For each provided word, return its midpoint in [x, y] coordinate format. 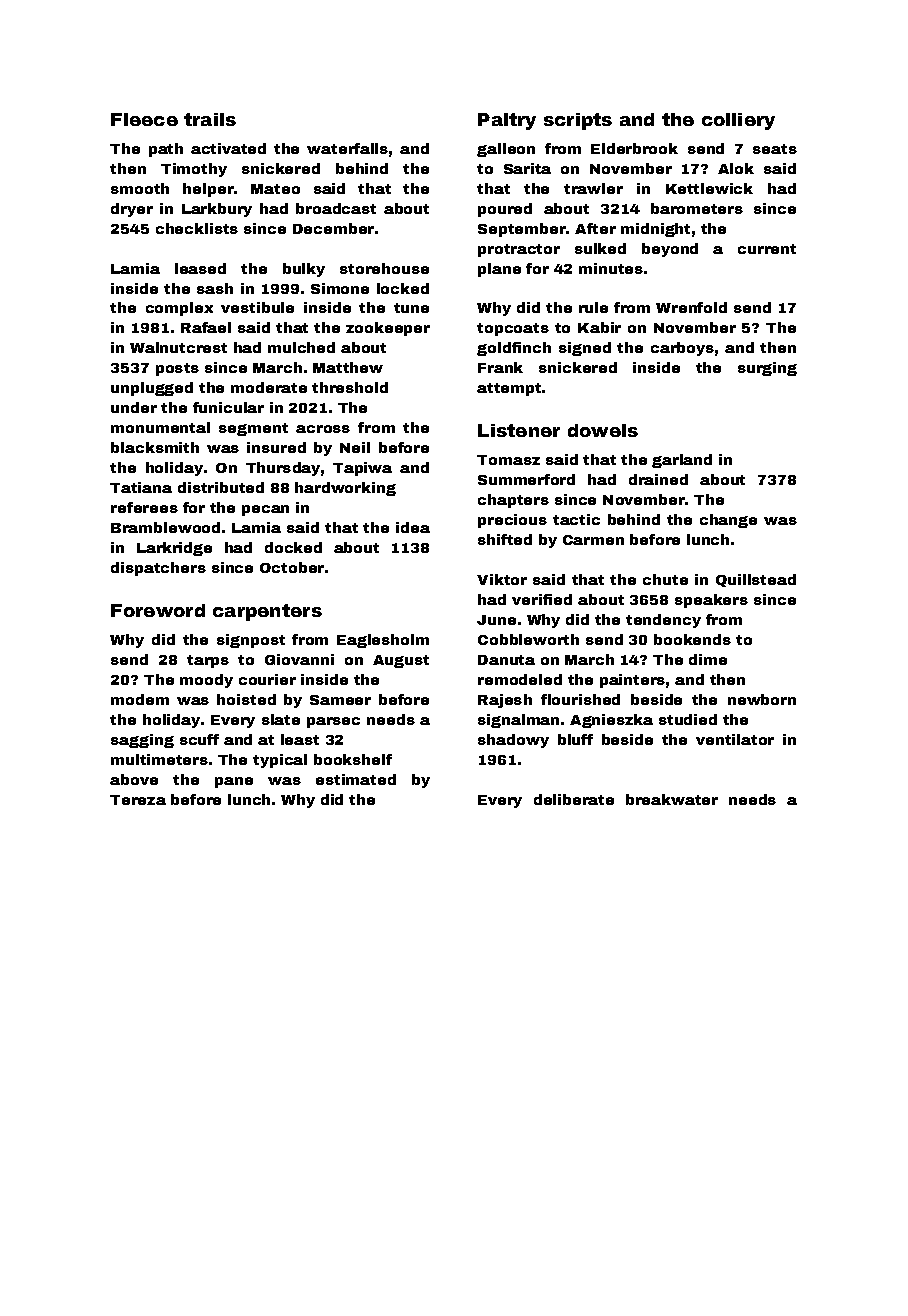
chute [665, 579]
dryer [132, 210]
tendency [663, 621]
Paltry [507, 121]
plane [499, 270]
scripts [578, 121]
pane [234, 782]
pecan [265, 510]
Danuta [506, 660]
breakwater [672, 799]
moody [206, 681]
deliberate [574, 799]
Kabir [599, 327]
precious [512, 521]
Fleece [144, 119]
